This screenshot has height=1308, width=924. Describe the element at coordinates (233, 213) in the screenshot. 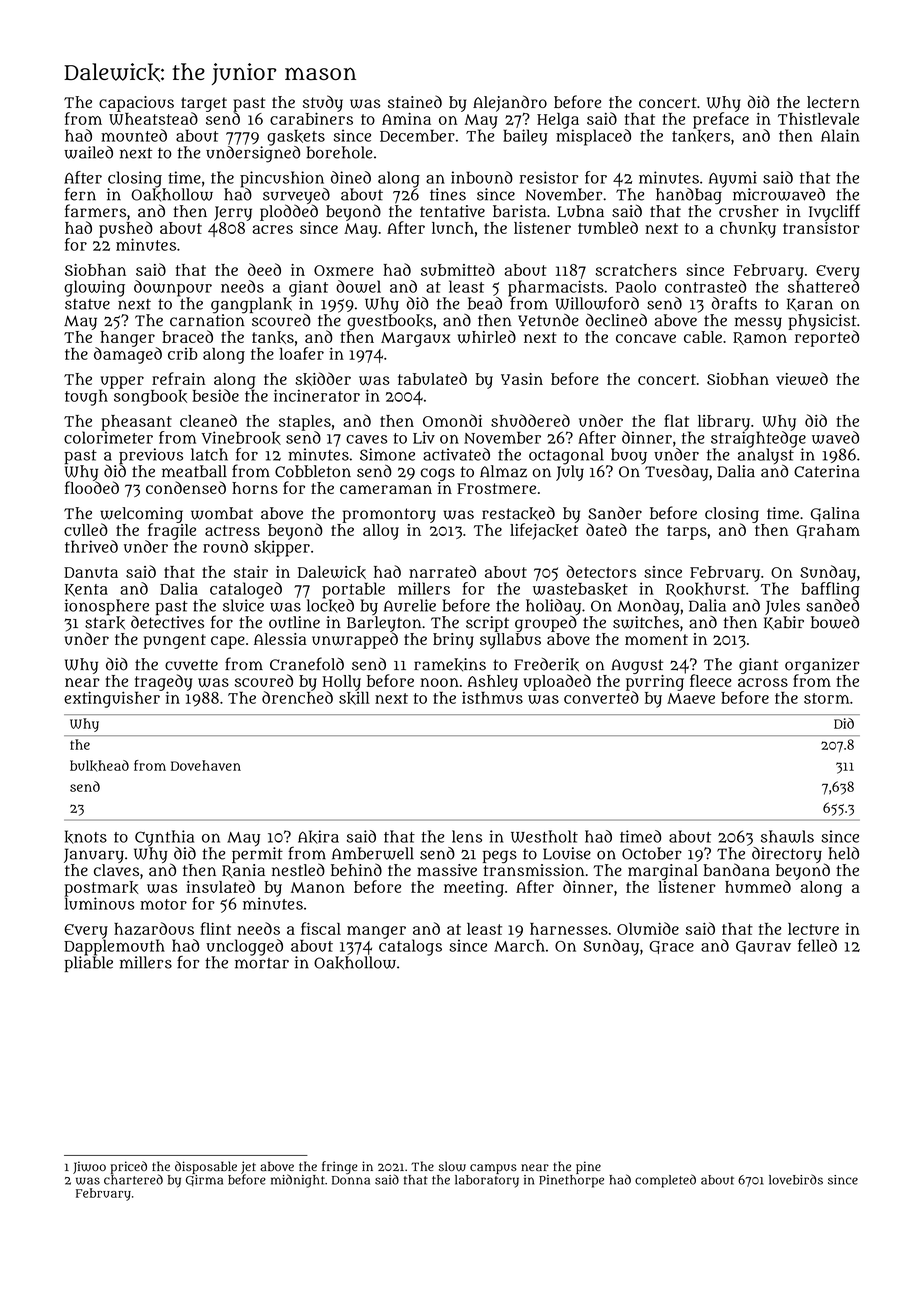

I see `Jerry` at that location.
